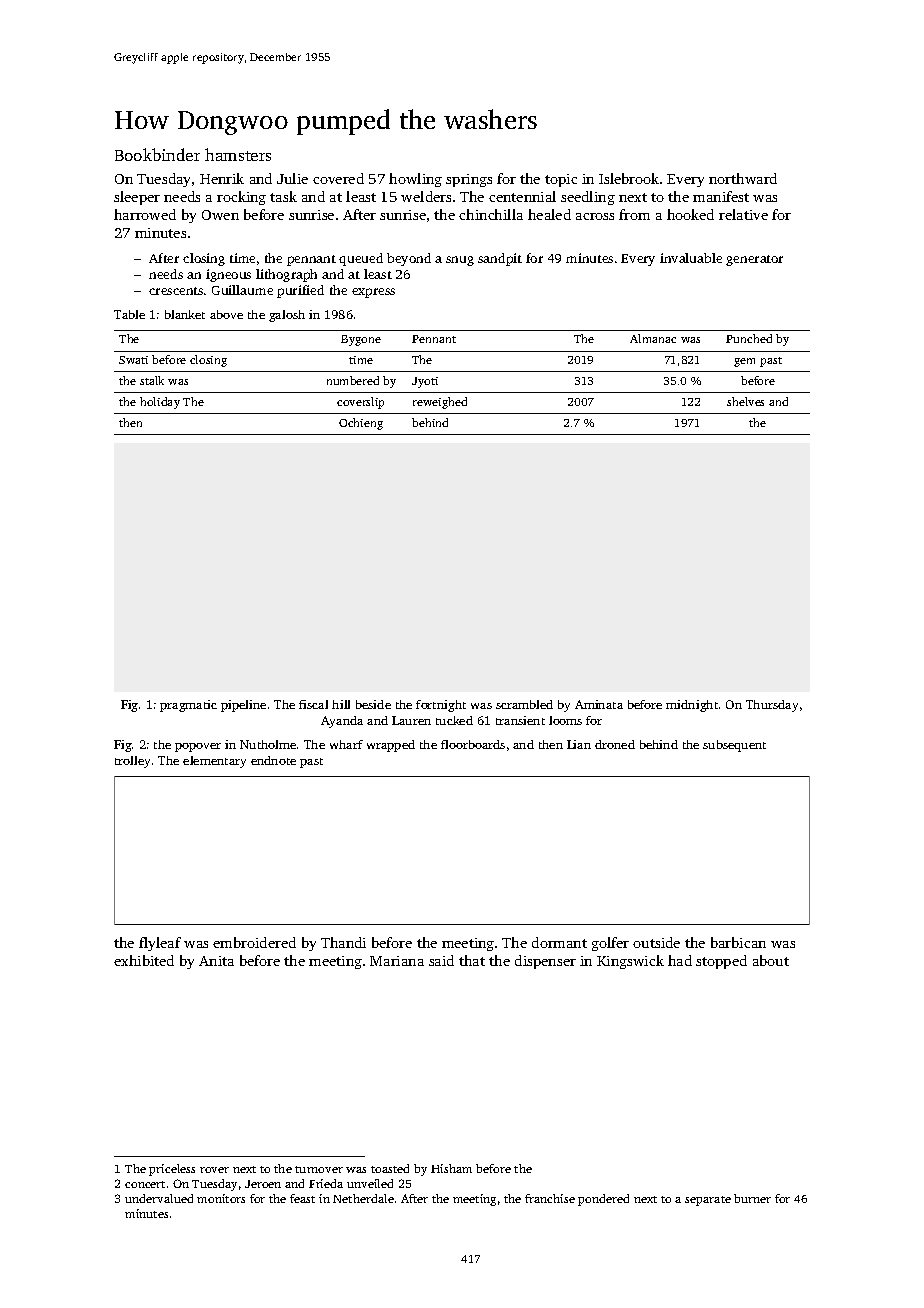  What do you see at coordinates (550, 1198) in the page?
I see `franchise` at bounding box center [550, 1198].
